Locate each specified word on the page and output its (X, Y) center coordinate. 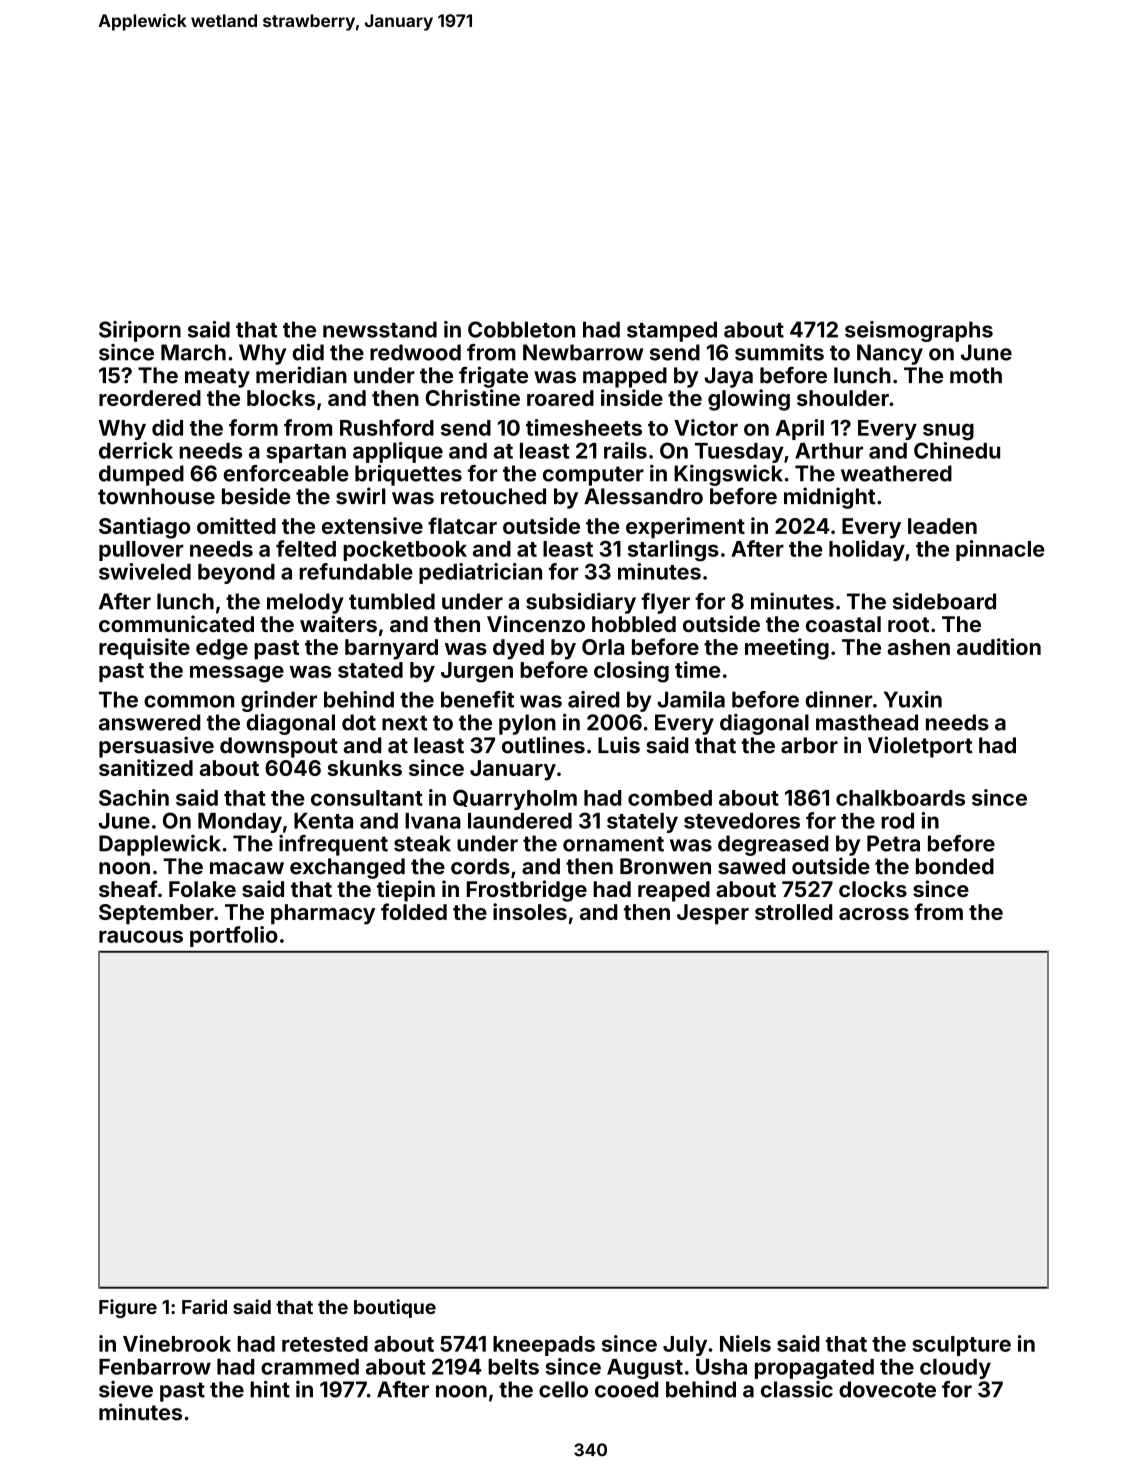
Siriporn (140, 331)
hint (270, 1389)
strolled (793, 912)
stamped (672, 331)
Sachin (134, 797)
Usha (721, 1367)
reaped (674, 891)
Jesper (713, 914)
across (874, 914)
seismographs (919, 331)
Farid (204, 1306)
